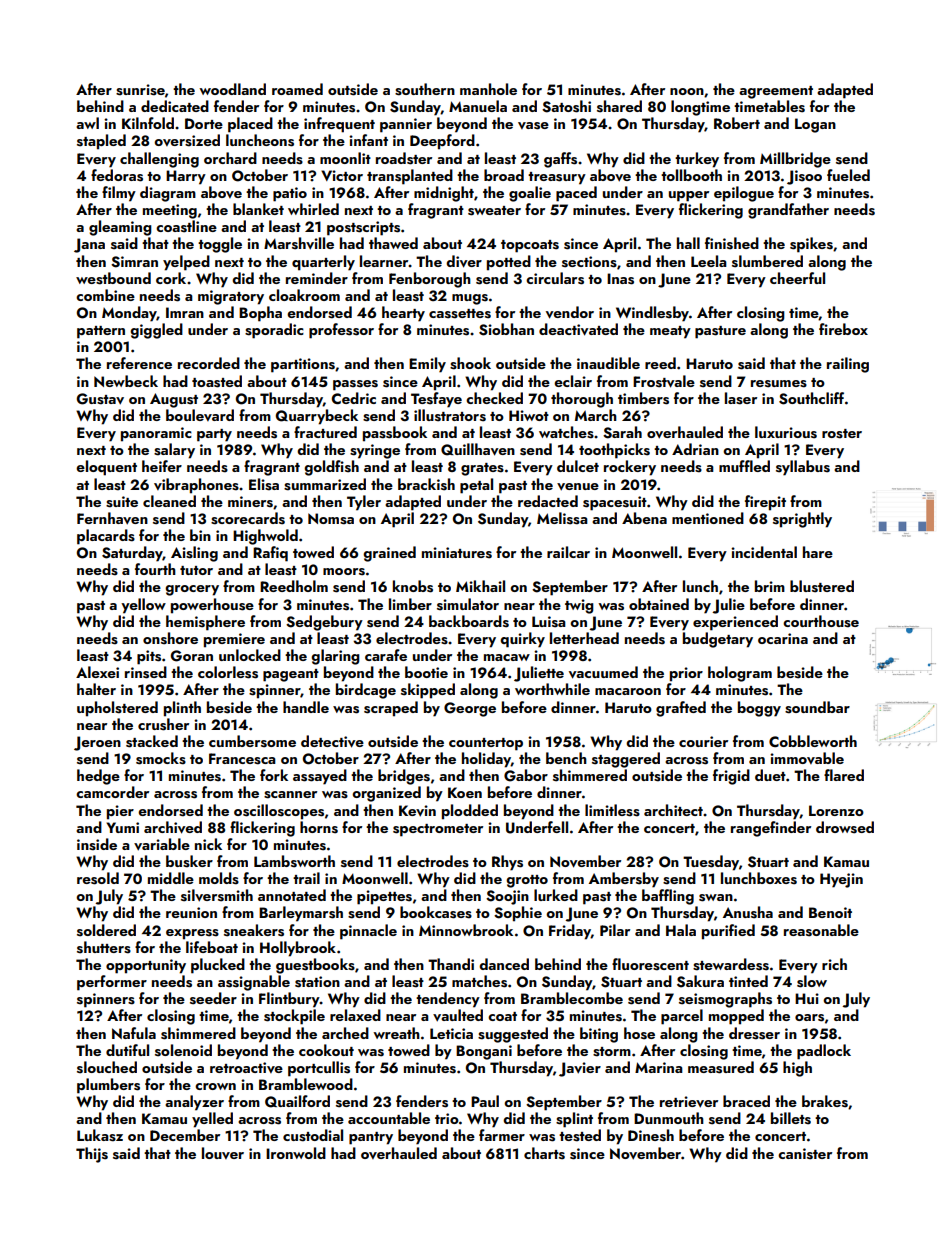 The image size is (952, 1233). I want to click on architect, so click(673, 810).
